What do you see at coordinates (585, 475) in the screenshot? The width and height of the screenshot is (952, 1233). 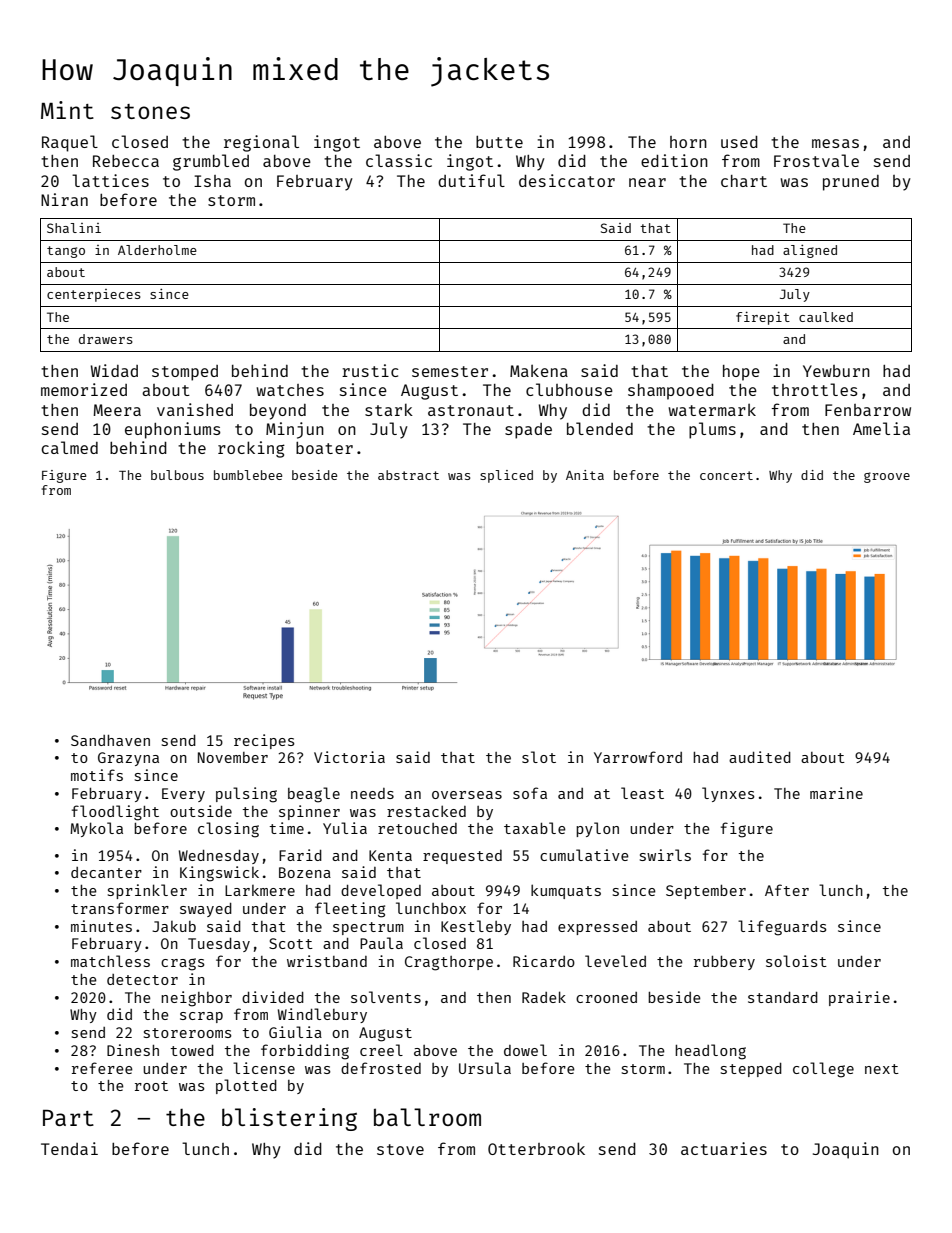 I see `Anita` at bounding box center [585, 475].
